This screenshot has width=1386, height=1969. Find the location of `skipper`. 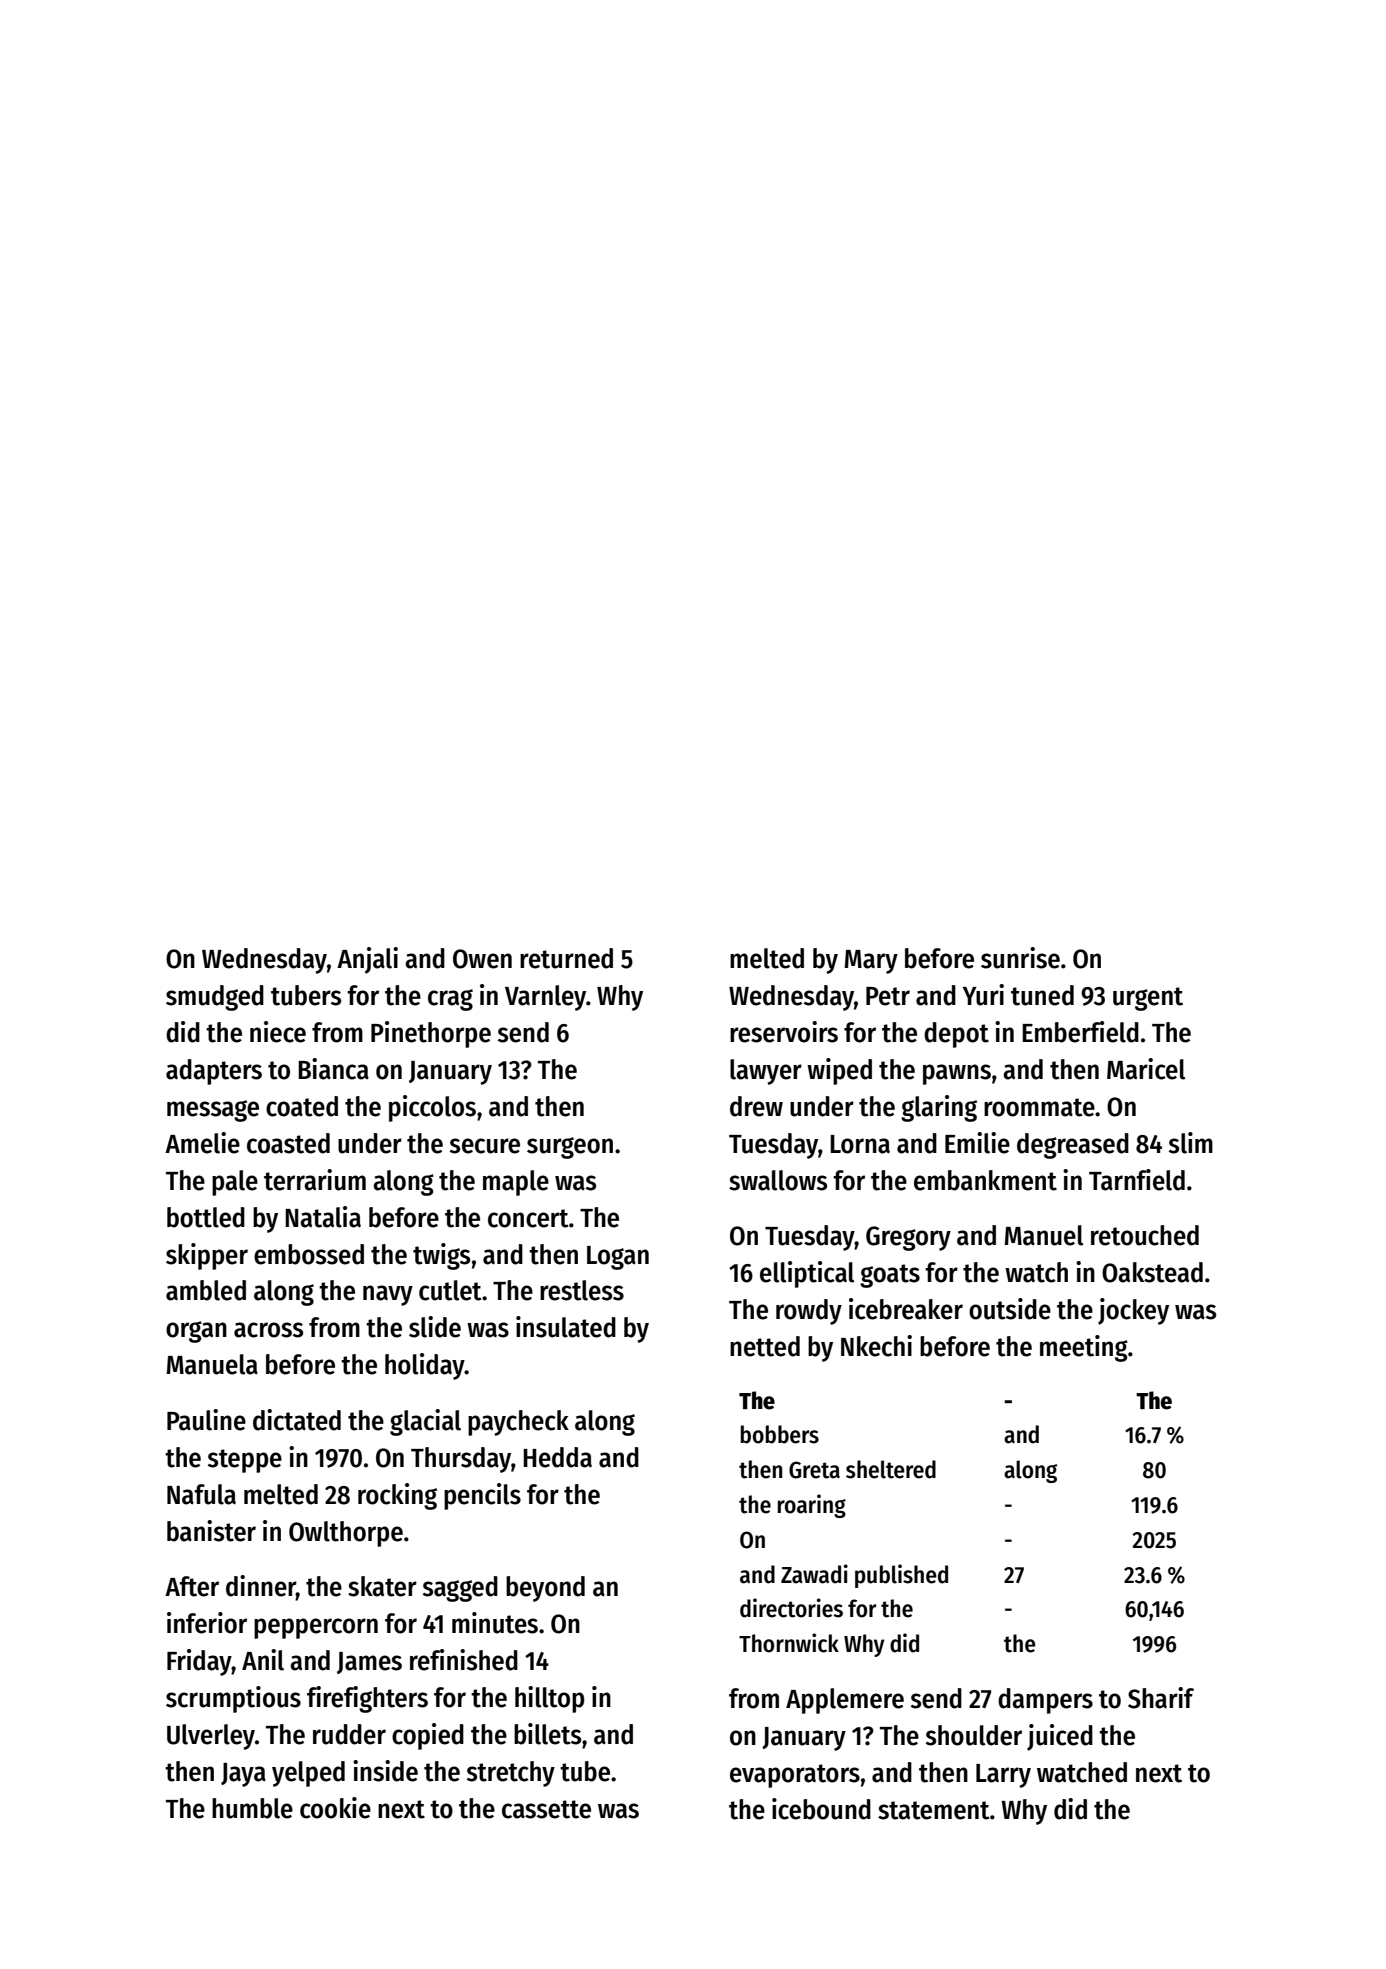

skipper is located at coordinates (207, 1256).
